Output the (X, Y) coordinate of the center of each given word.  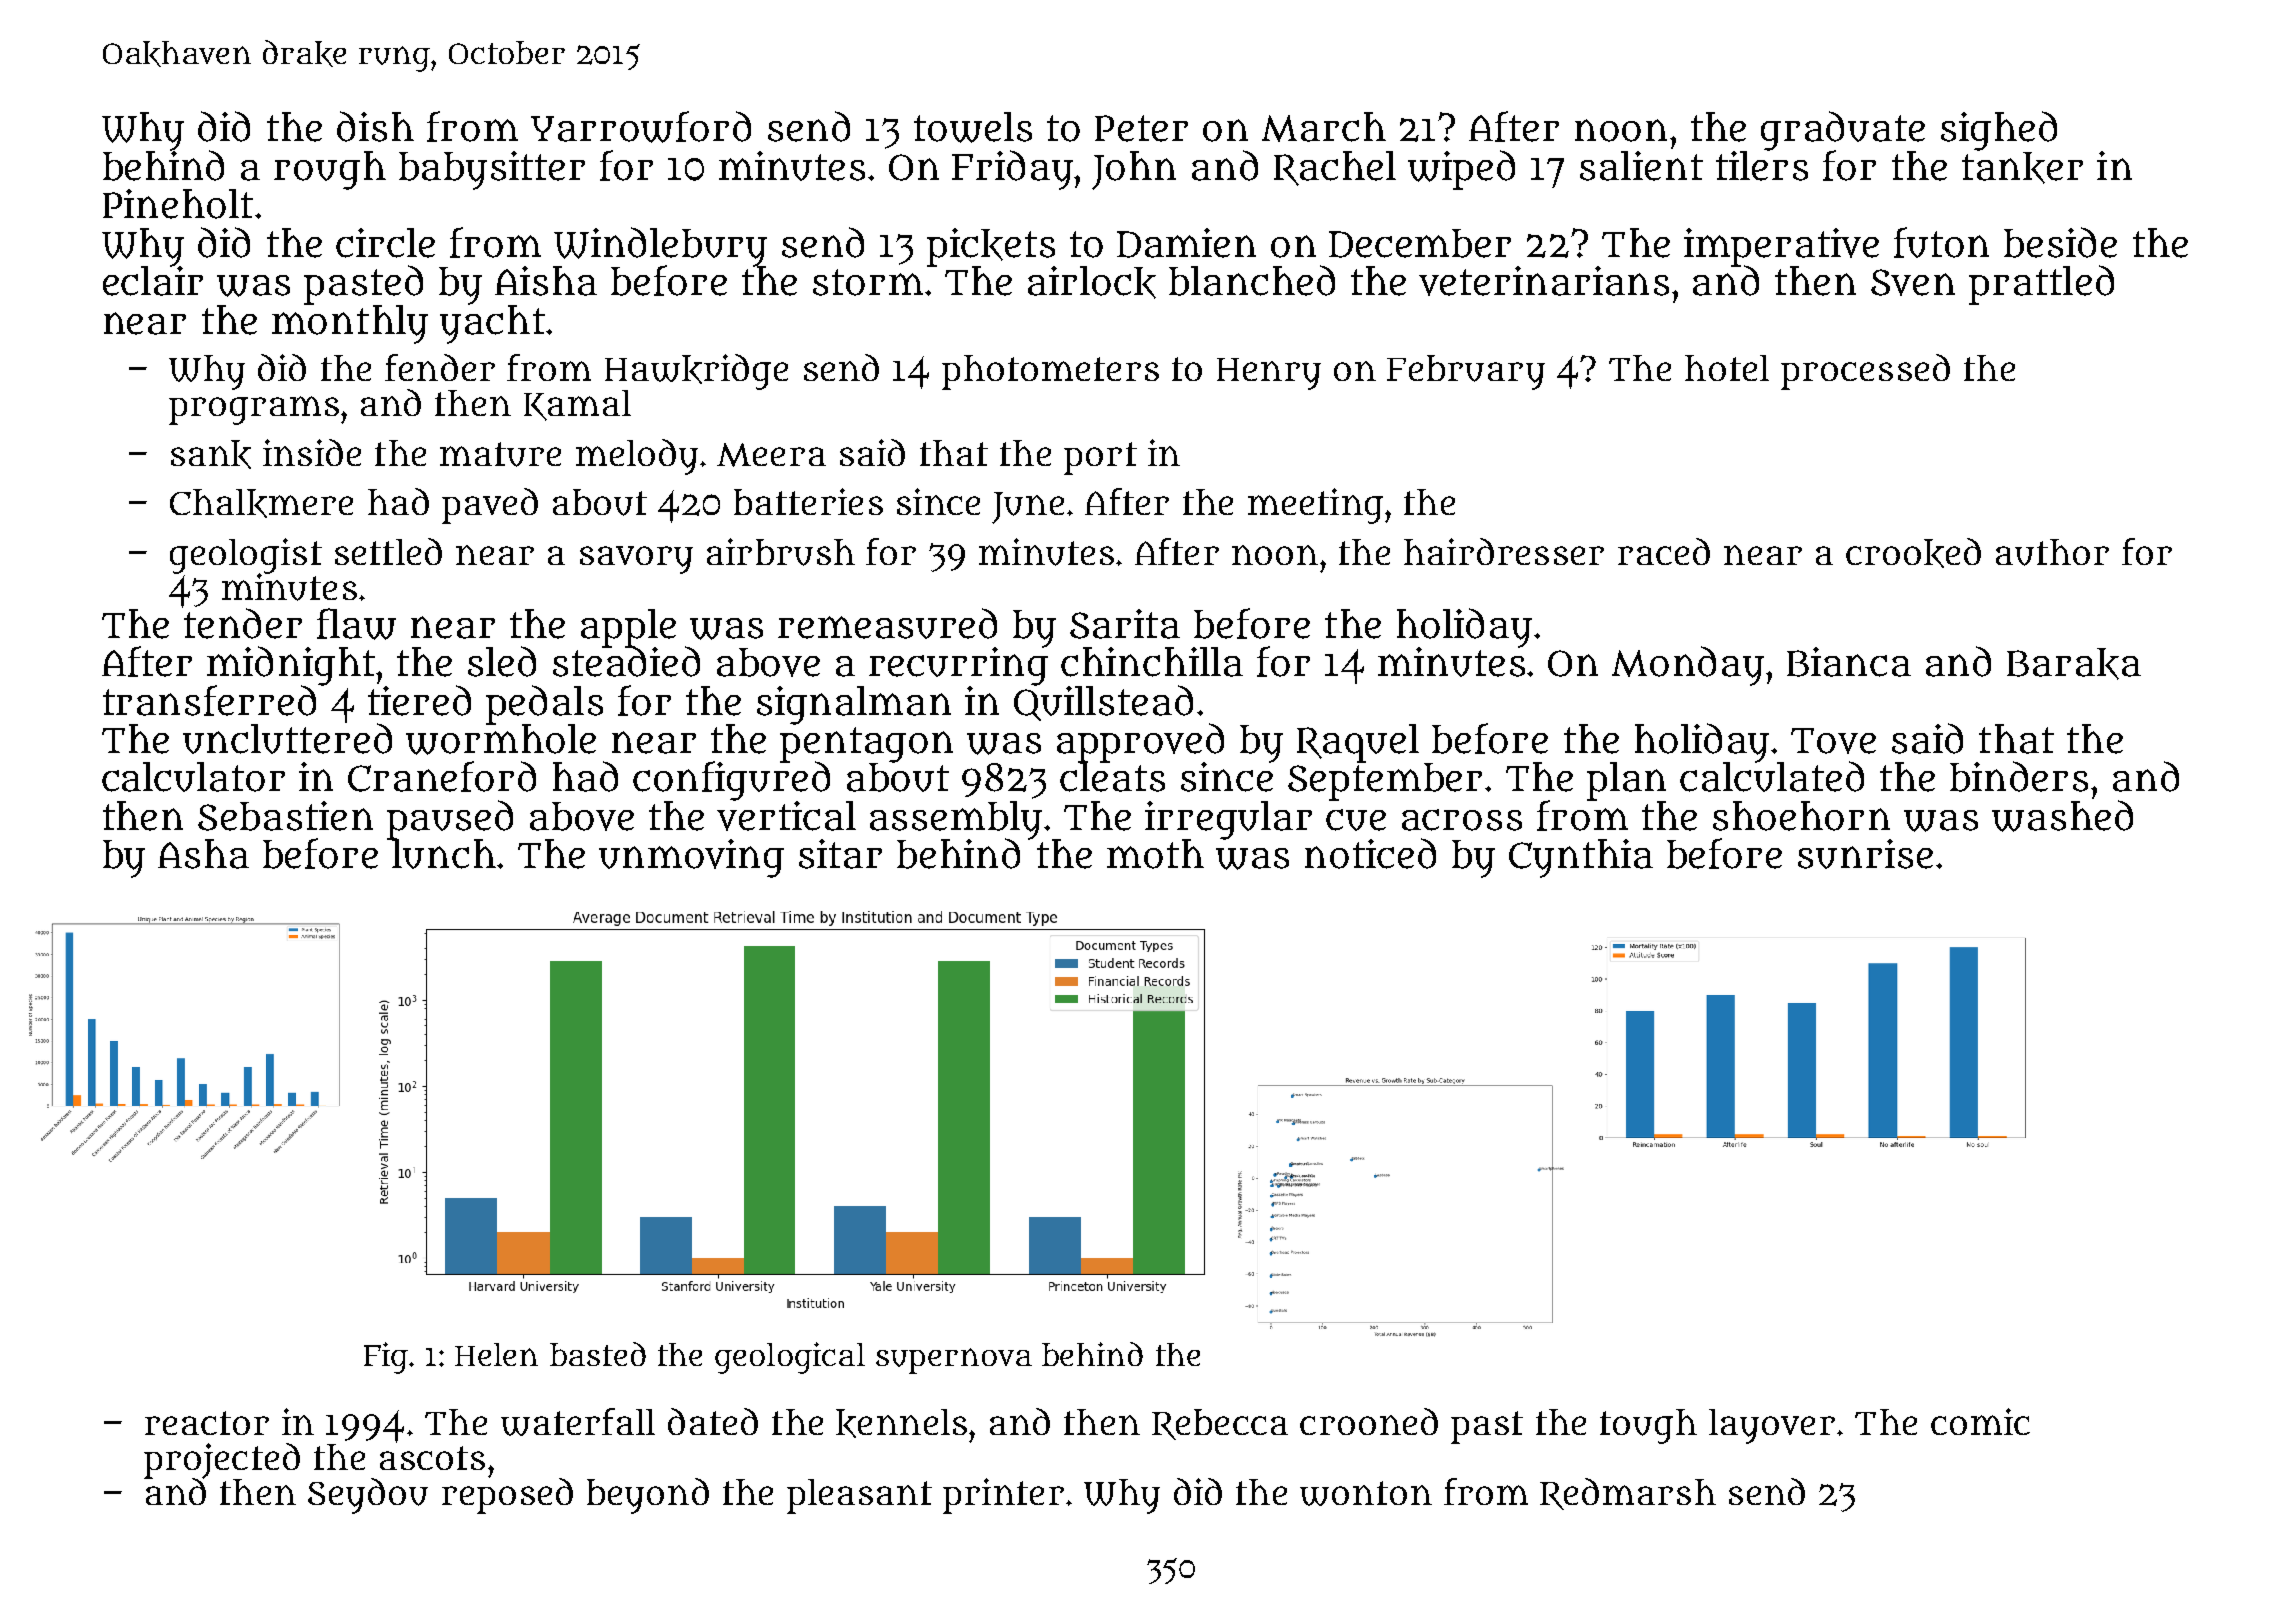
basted (598, 1354)
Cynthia (1581, 858)
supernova (954, 1361)
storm (868, 282)
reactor (207, 1423)
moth (1155, 854)
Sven (1913, 282)
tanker (2022, 168)
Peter (1141, 128)
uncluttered (287, 738)
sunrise (1865, 854)
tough (1648, 1426)
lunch (443, 854)
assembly (956, 820)
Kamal (577, 405)
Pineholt (178, 204)
